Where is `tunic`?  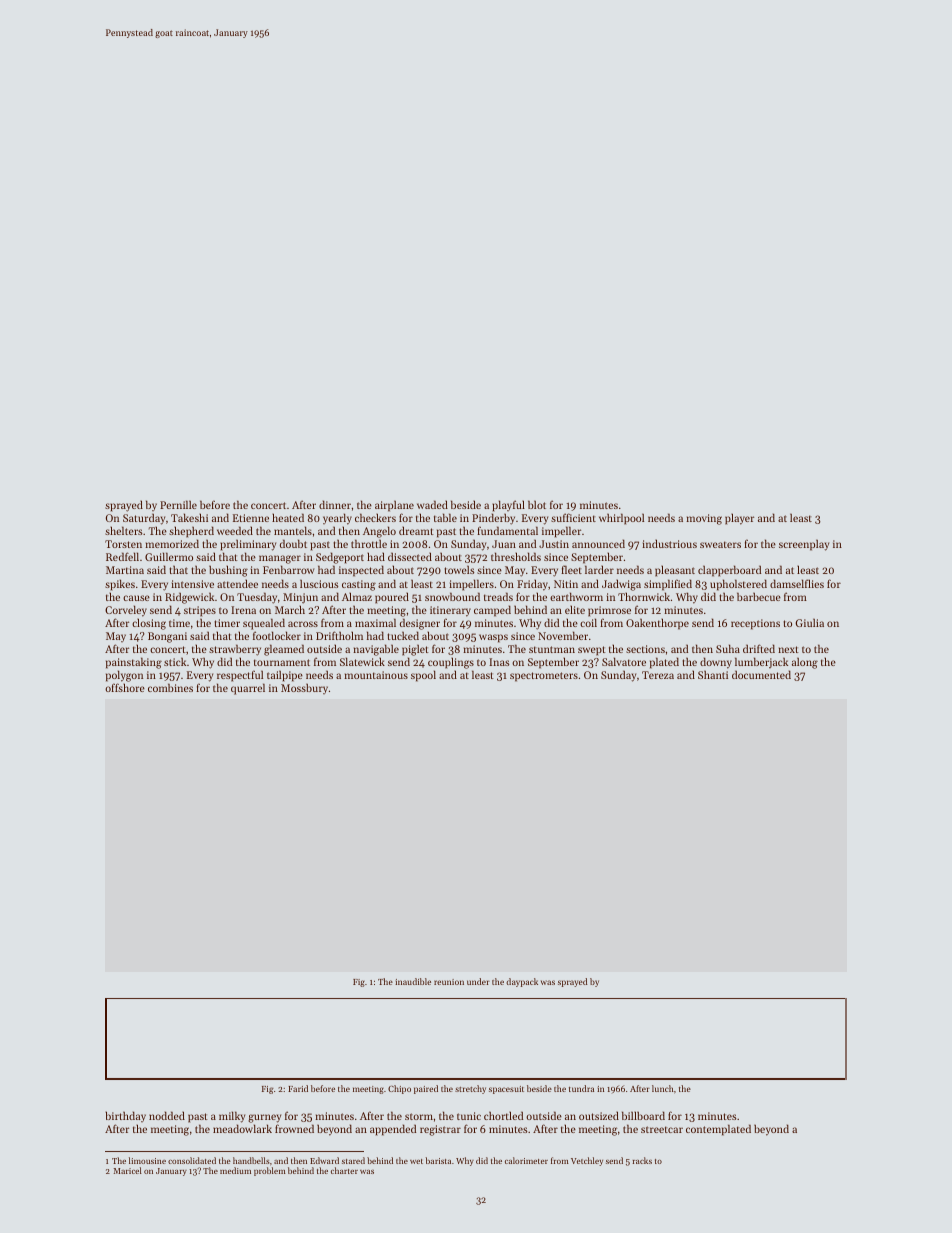
tunic is located at coordinates (469, 1116).
